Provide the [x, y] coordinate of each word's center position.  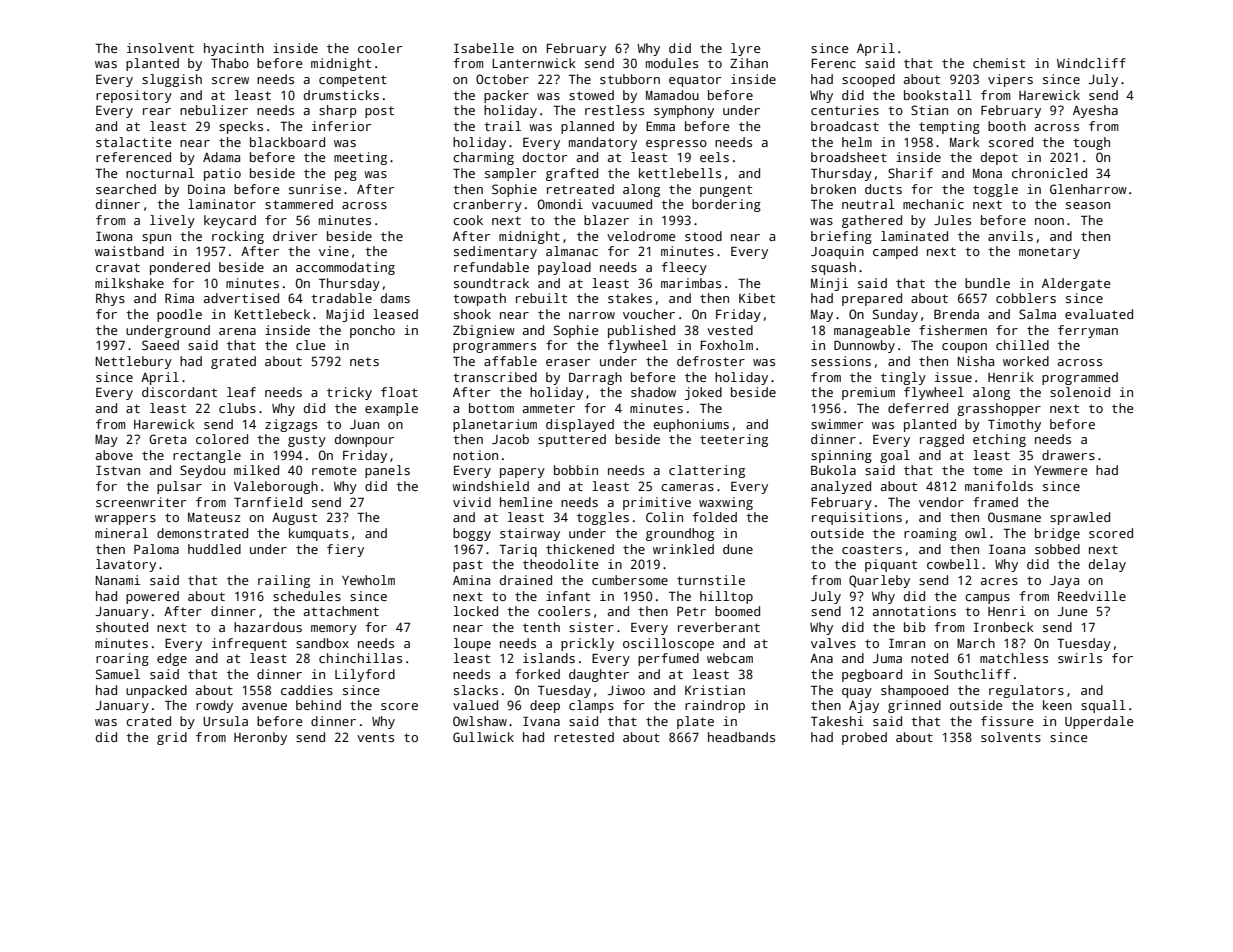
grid [172, 738]
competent [353, 81]
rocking [238, 237]
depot [999, 158]
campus [987, 599]
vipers [1010, 80]
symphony [684, 111]
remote [334, 470]
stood [703, 236]
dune [738, 549]
